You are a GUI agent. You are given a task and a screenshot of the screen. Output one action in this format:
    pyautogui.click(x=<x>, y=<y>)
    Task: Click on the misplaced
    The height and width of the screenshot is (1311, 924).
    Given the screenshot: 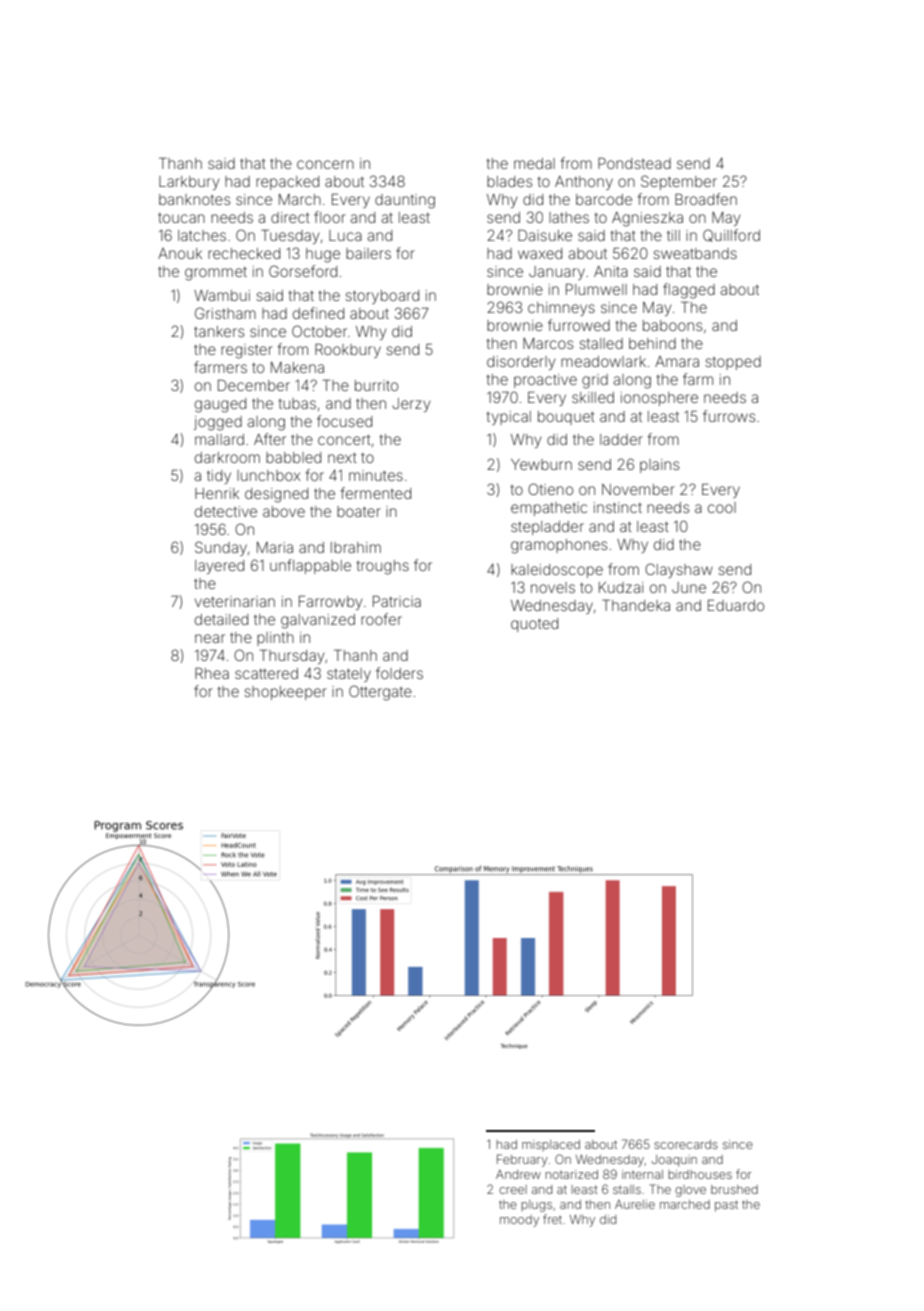 What is the action you would take?
    pyautogui.click(x=551, y=1145)
